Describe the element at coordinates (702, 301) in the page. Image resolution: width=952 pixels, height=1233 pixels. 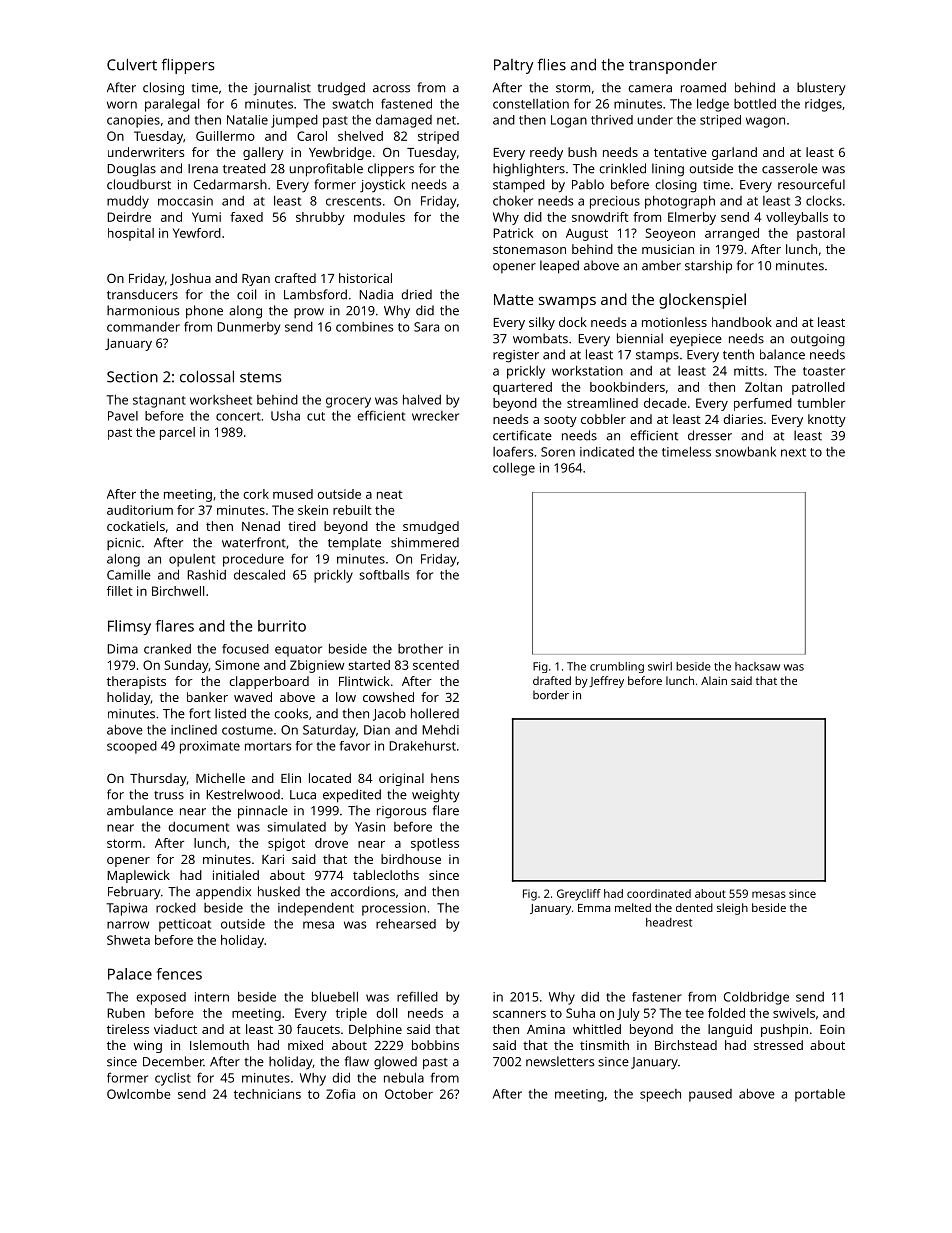
I see `glockenspiel` at that location.
